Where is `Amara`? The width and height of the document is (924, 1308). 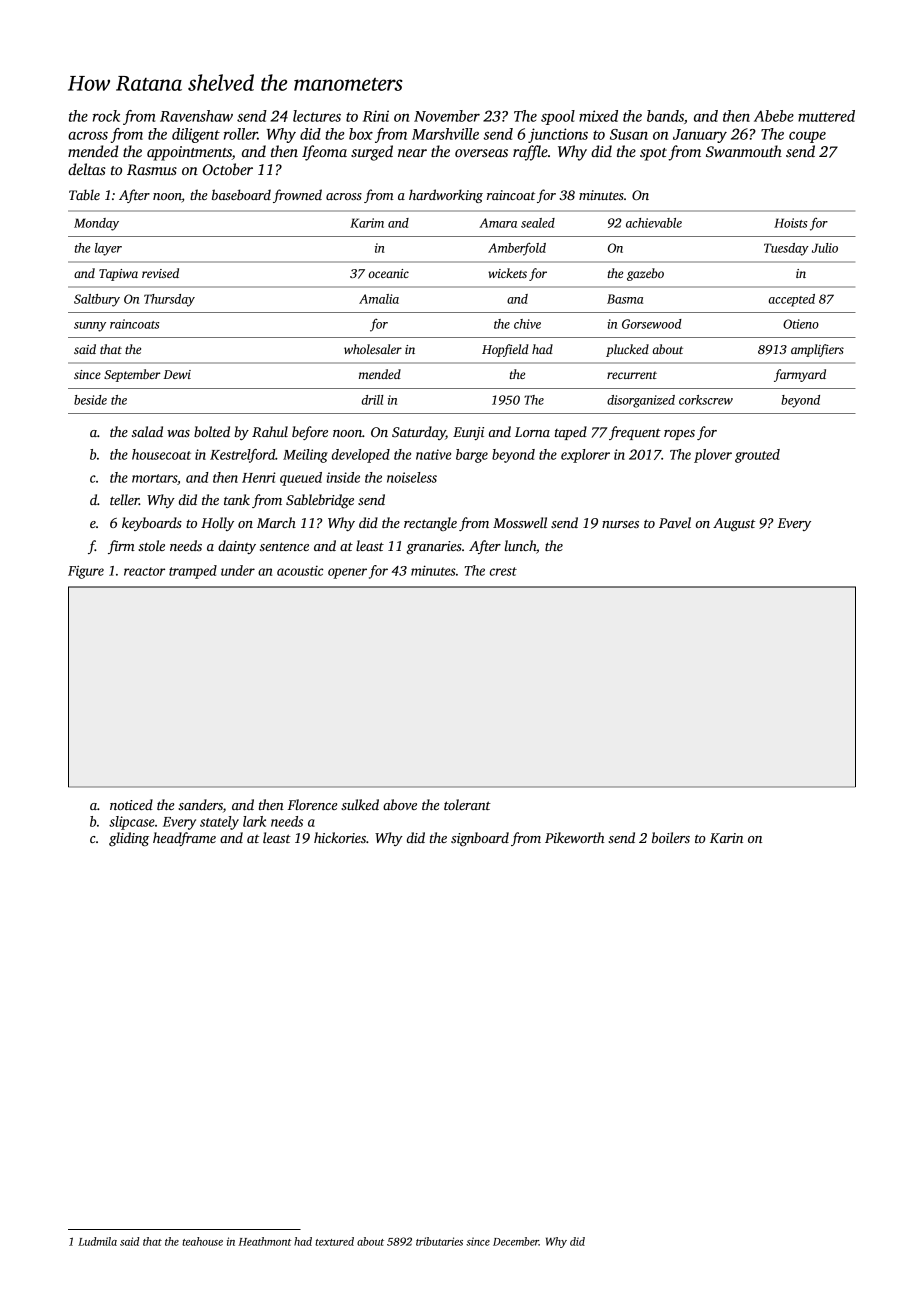
Amara is located at coordinates (498, 223).
